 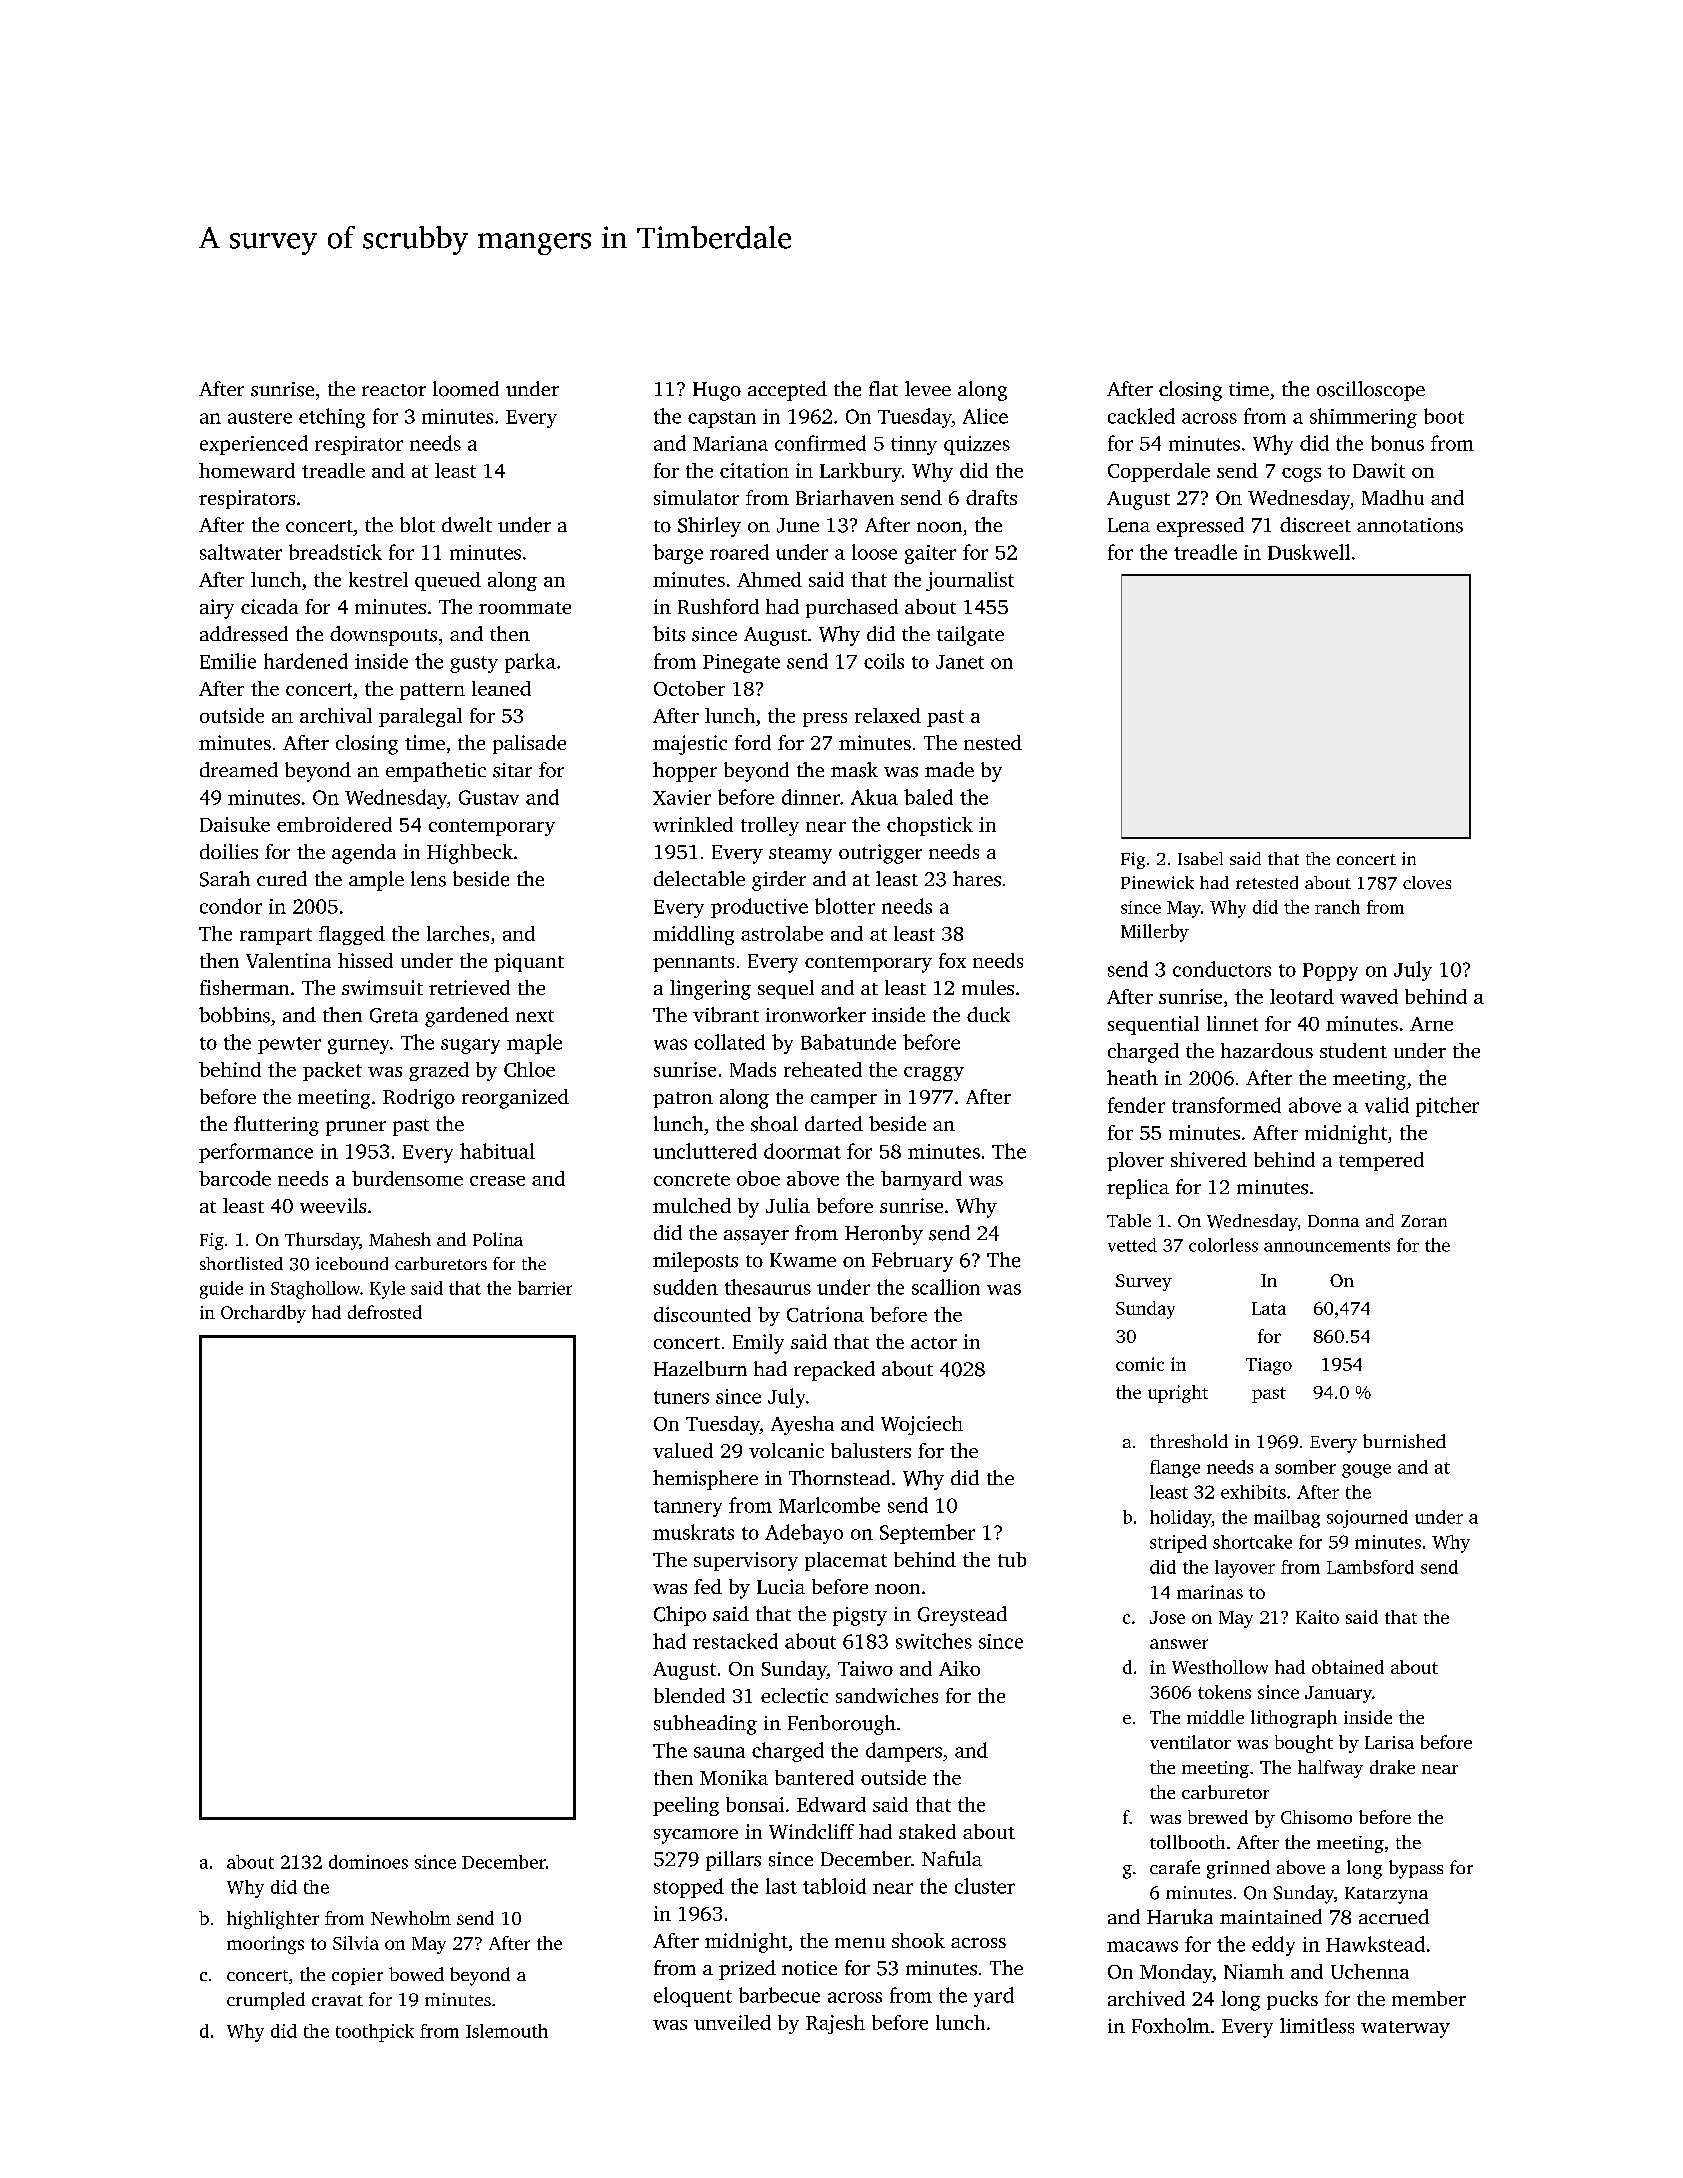 I want to click on holiday, so click(x=1180, y=1519).
